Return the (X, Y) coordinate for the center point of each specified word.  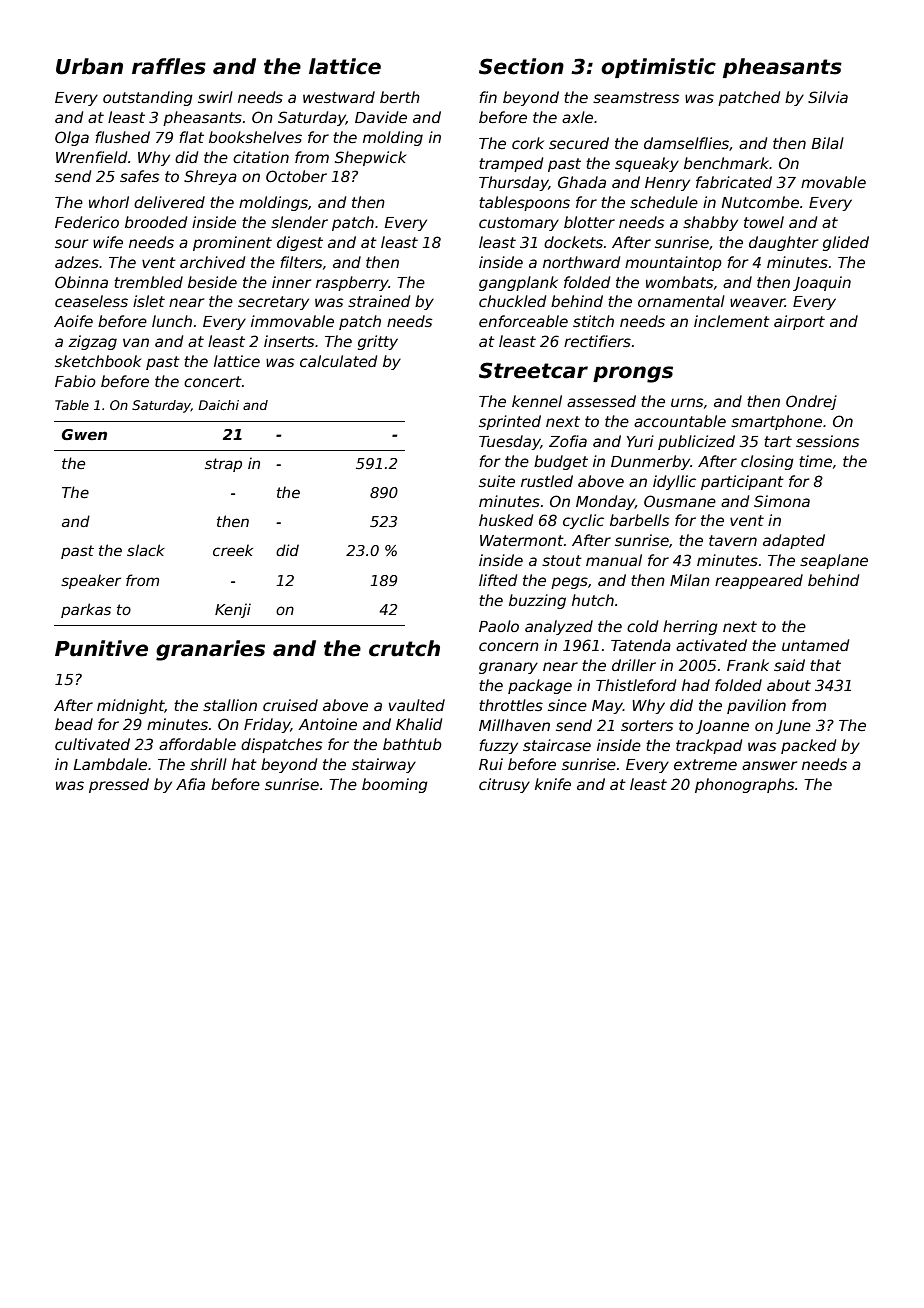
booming (395, 785)
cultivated (92, 744)
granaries (210, 650)
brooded (156, 222)
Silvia (828, 97)
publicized (696, 442)
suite (497, 481)
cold (642, 626)
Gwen (84, 434)
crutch (404, 648)
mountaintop (673, 263)
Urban (89, 66)
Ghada (582, 182)
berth (400, 97)
